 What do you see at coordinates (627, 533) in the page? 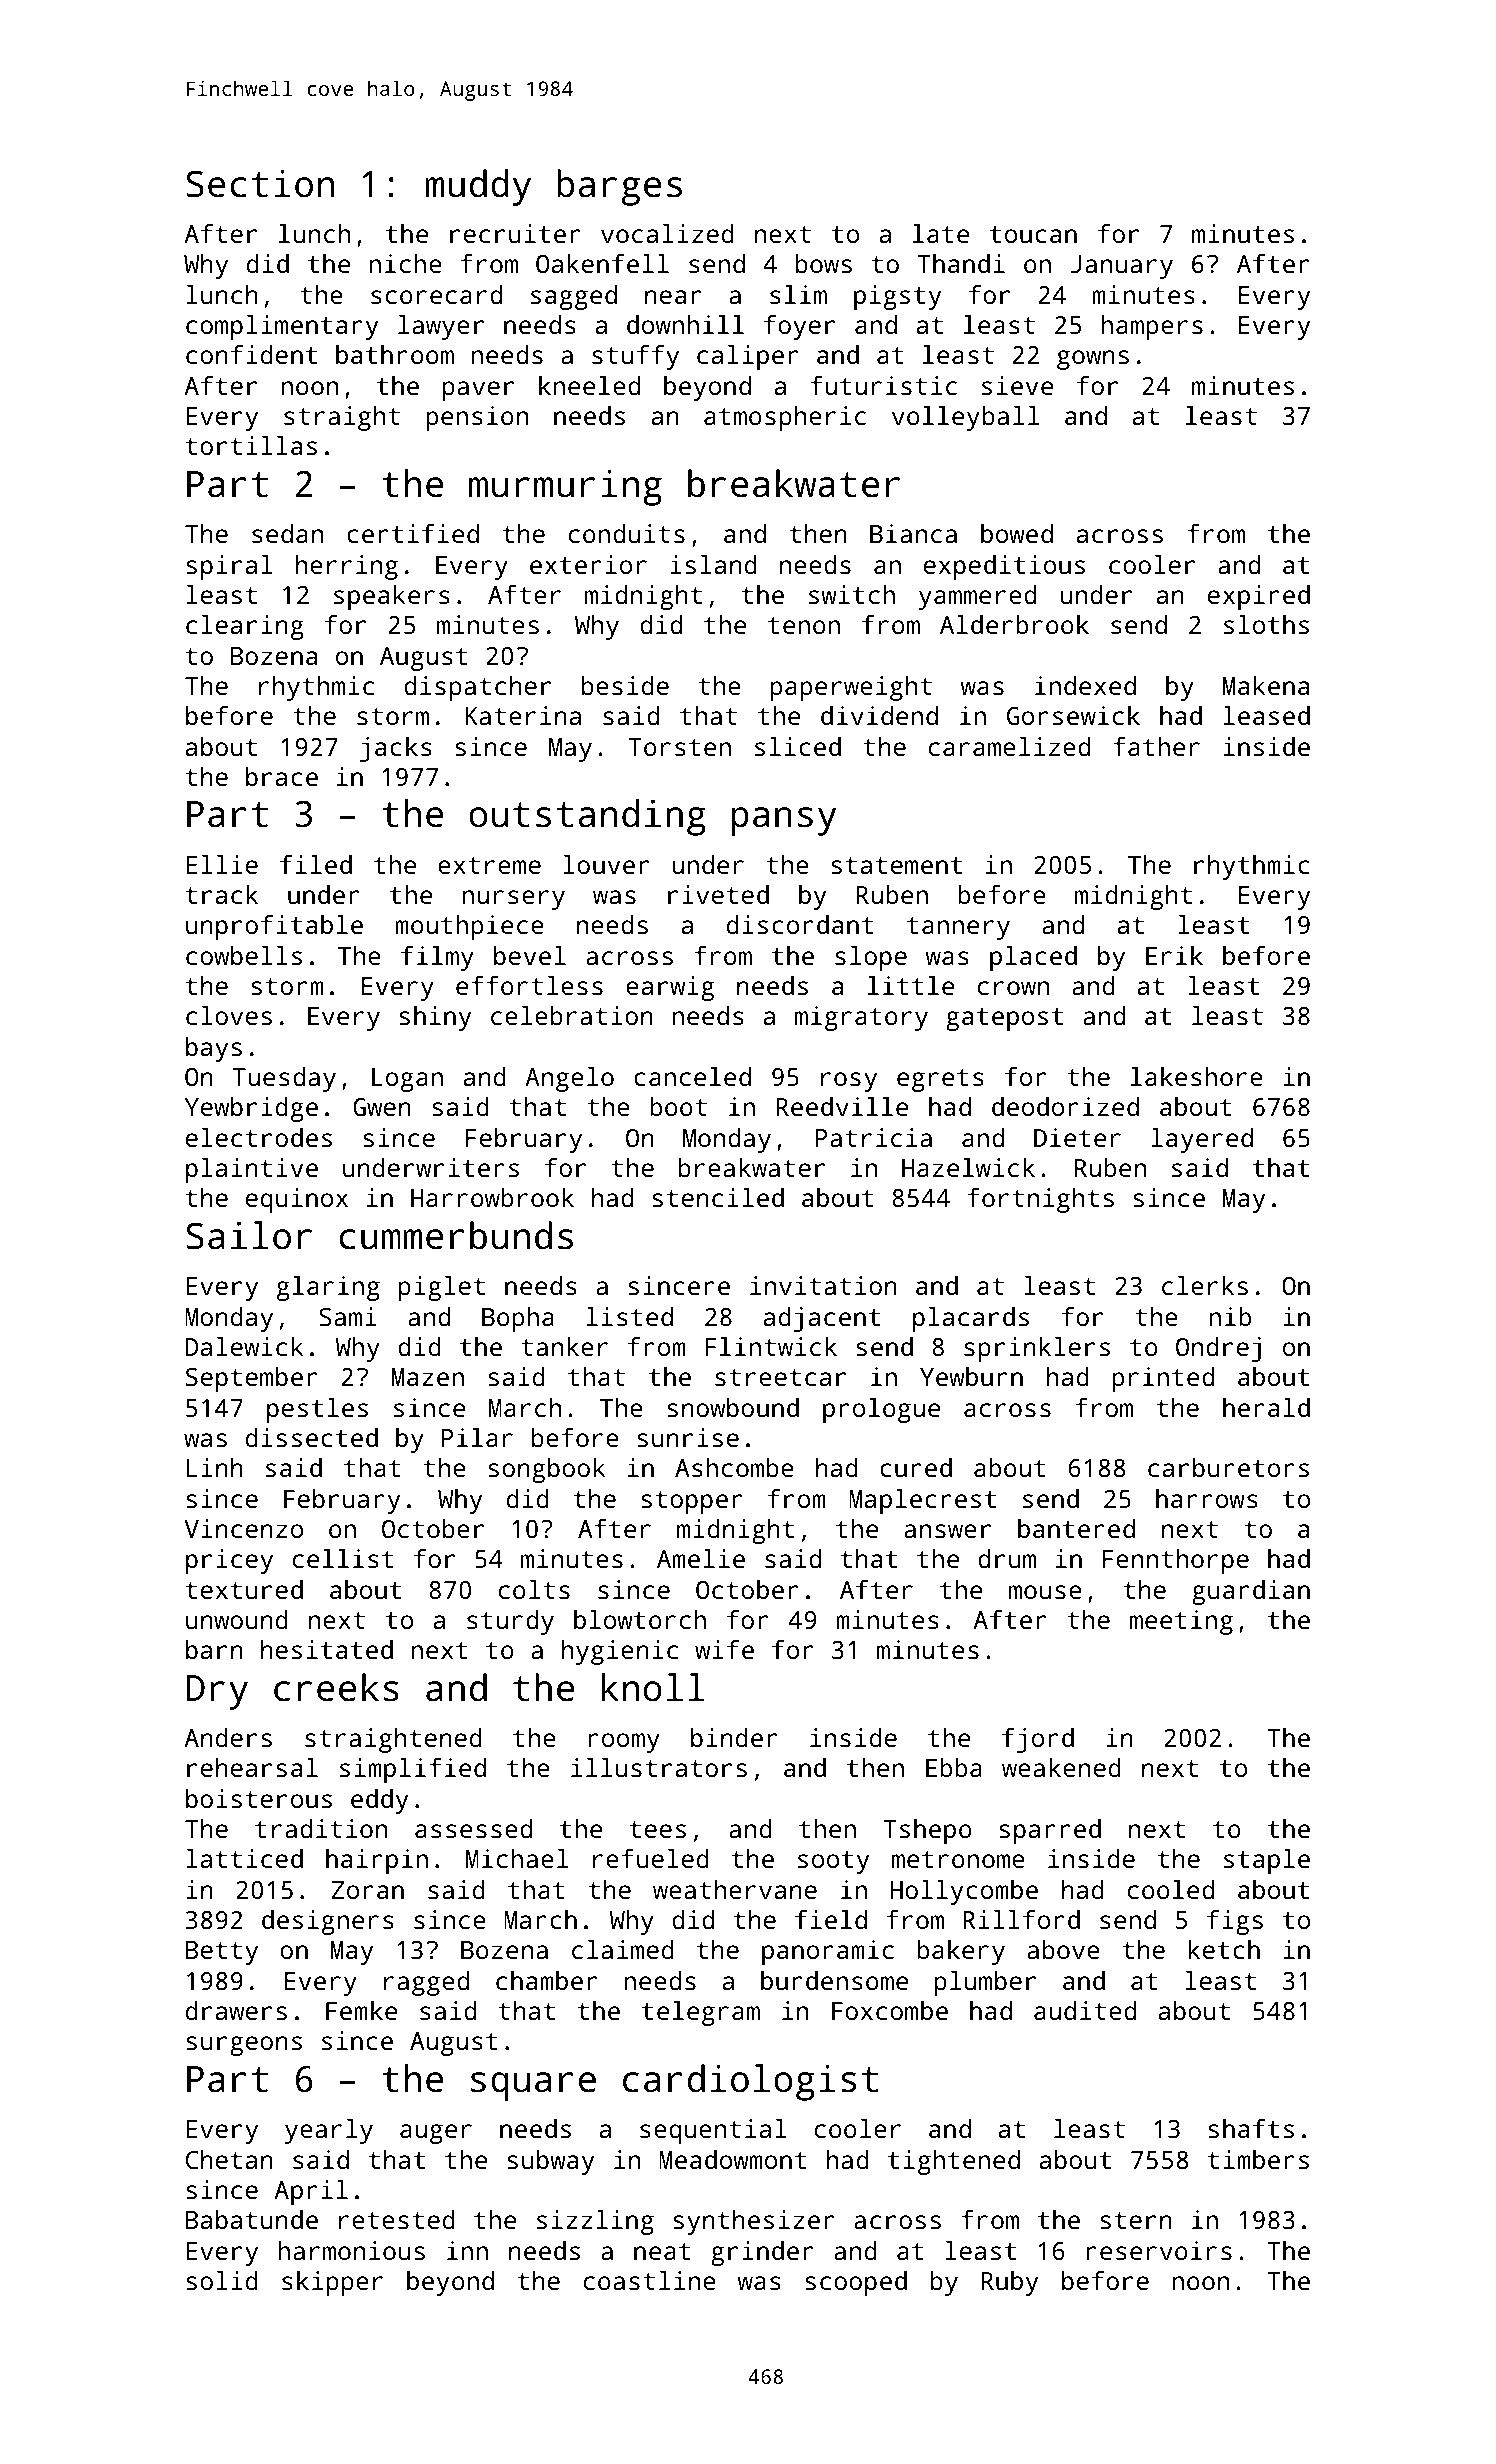
I see `conduits` at bounding box center [627, 533].
